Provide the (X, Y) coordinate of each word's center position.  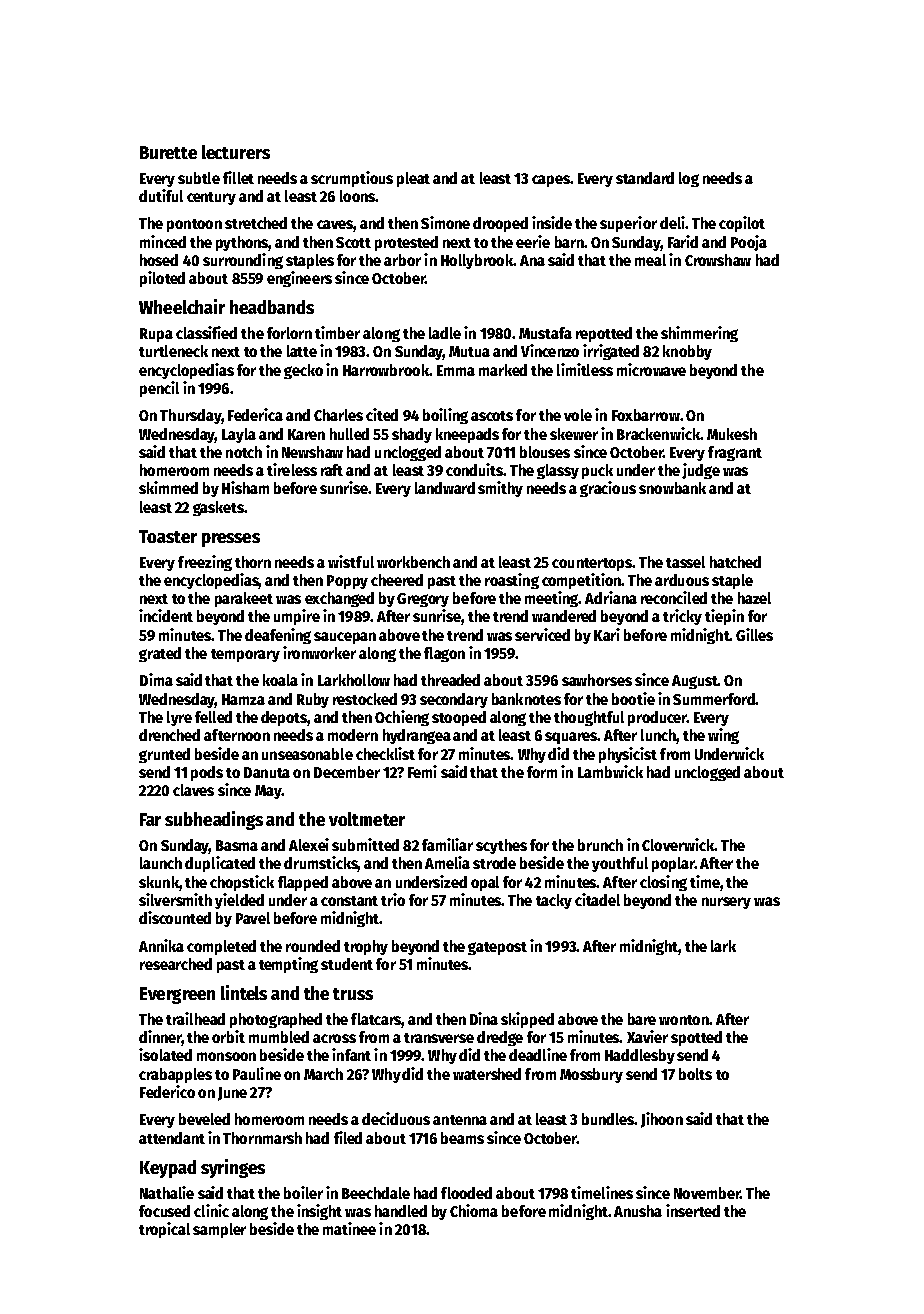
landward (445, 488)
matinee (349, 1228)
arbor (402, 260)
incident (166, 615)
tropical (164, 1230)
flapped (303, 883)
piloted (162, 279)
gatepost (497, 948)
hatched (735, 562)
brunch (600, 845)
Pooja (749, 243)
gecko (303, 371)
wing (723, 736)
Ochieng (402, 718)
